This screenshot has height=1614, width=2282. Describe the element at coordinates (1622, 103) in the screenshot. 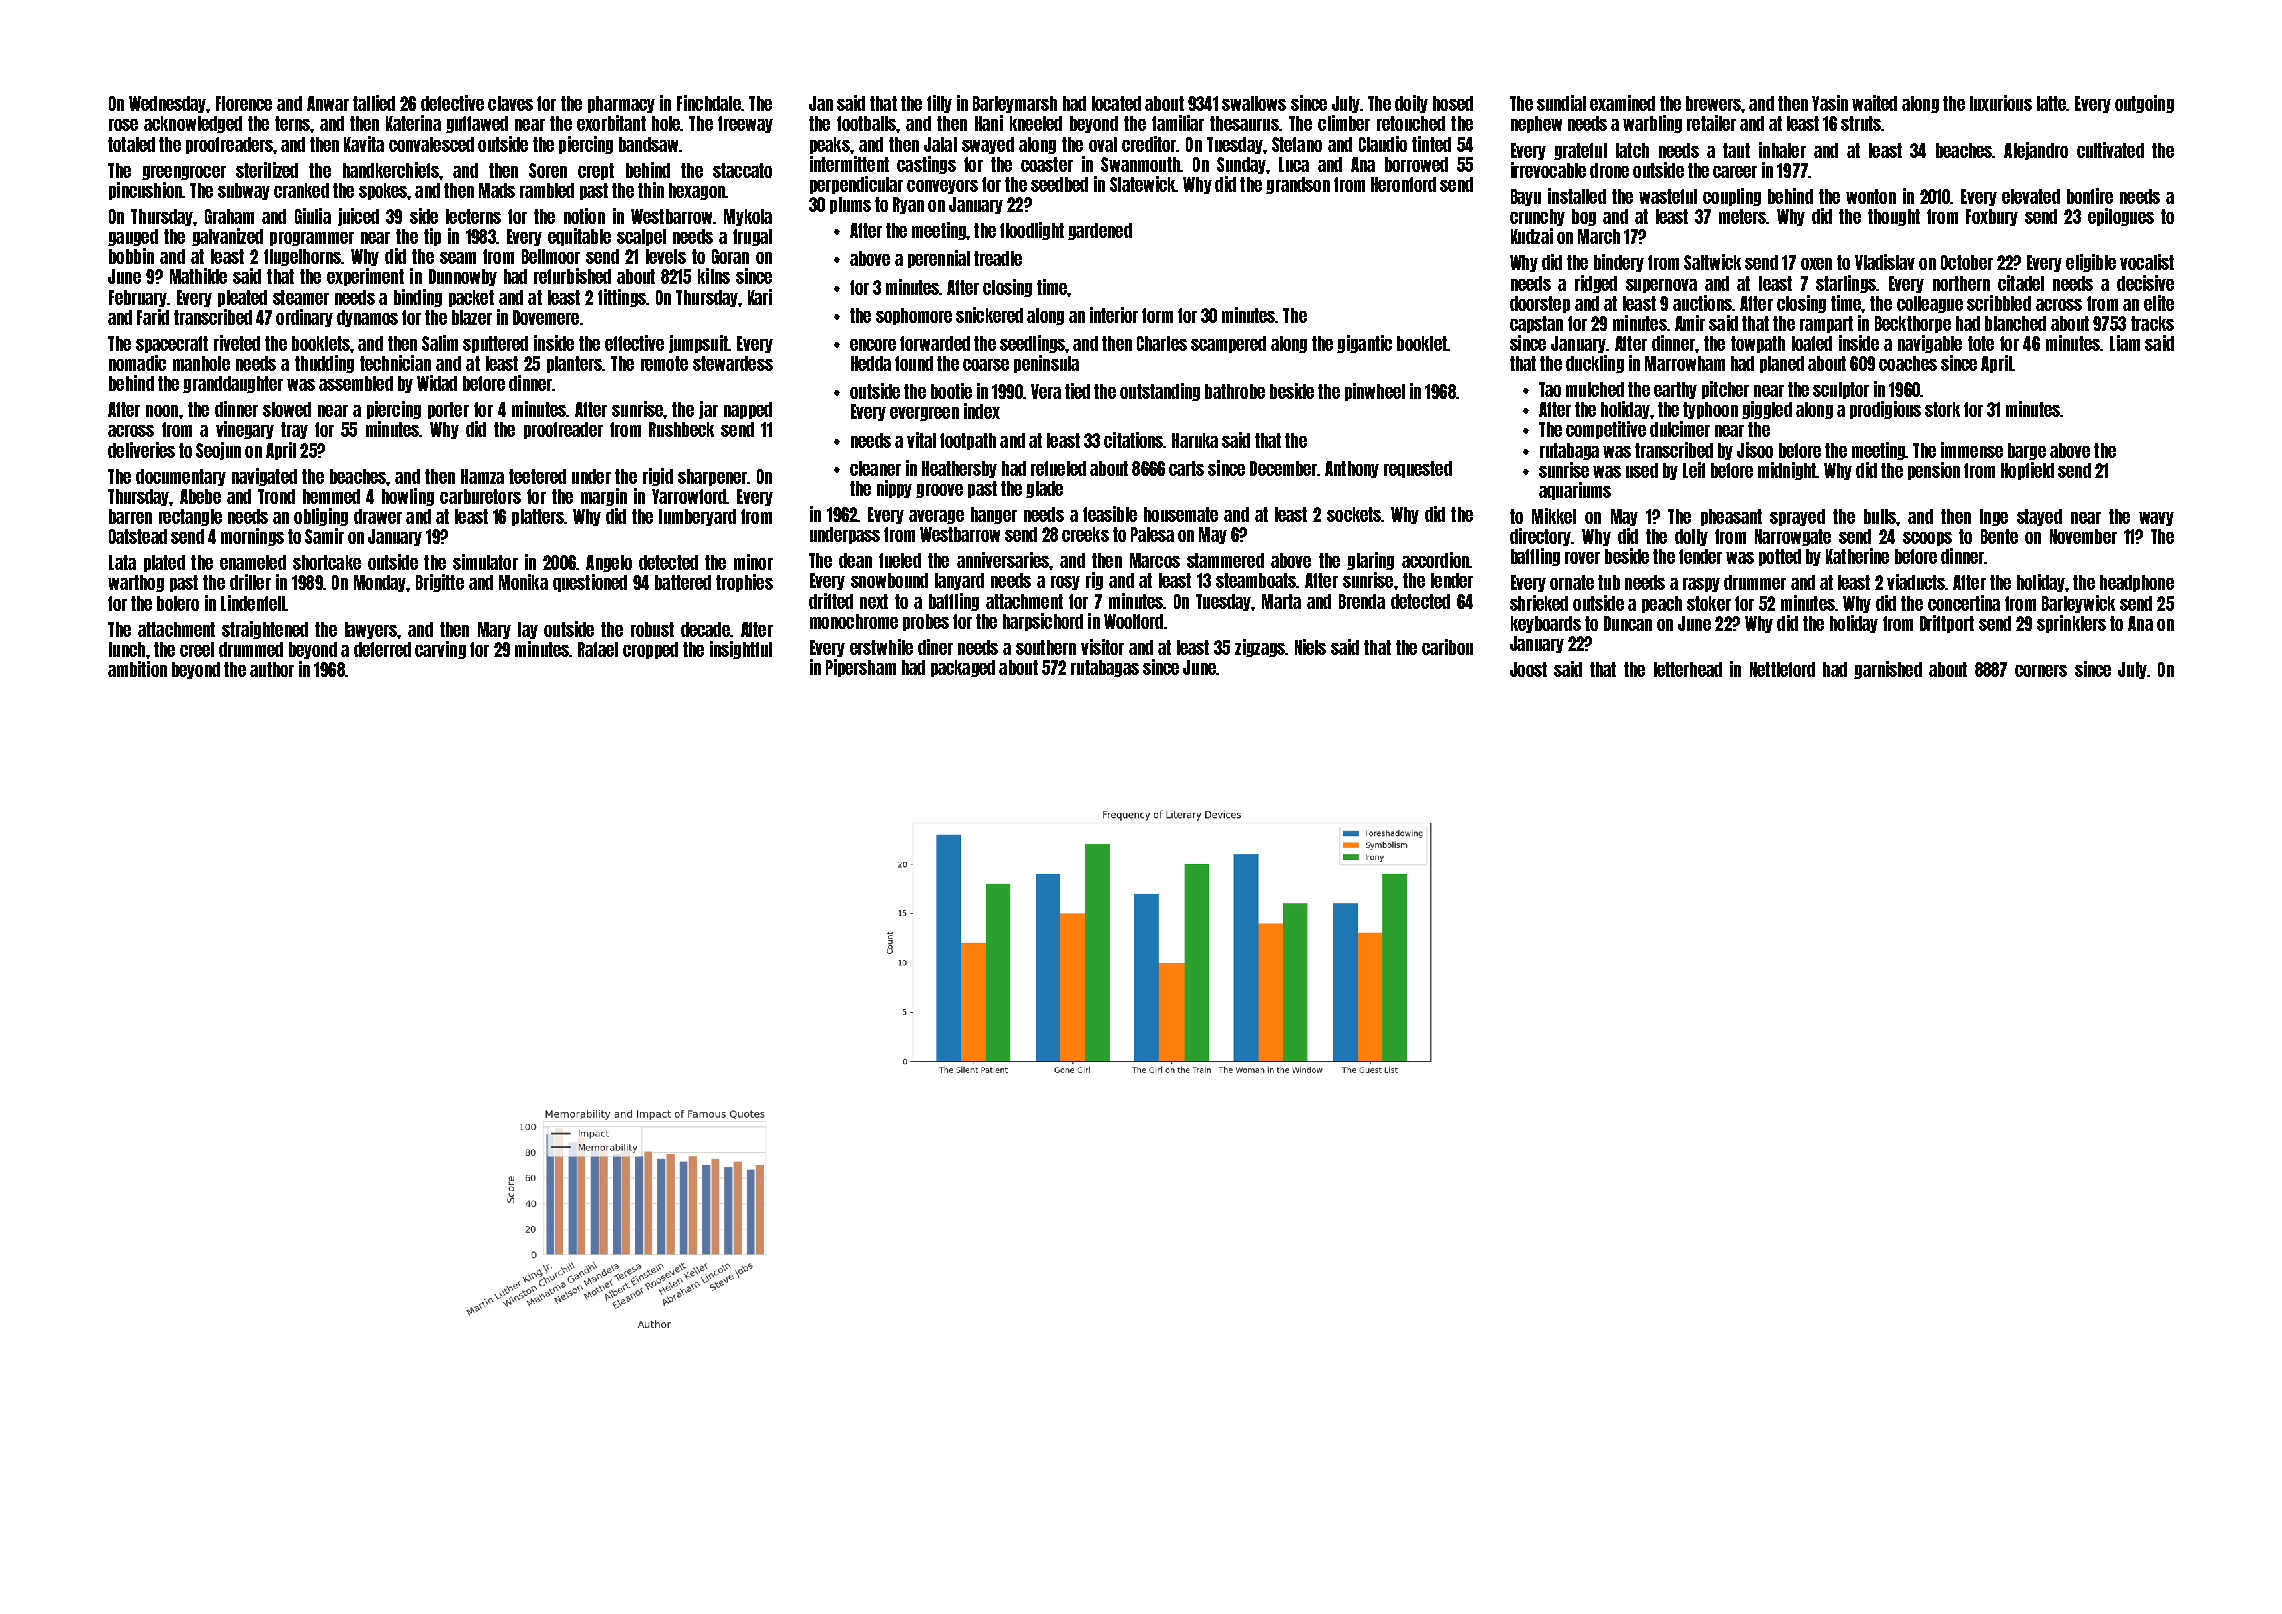

I see `examined` at that location.
